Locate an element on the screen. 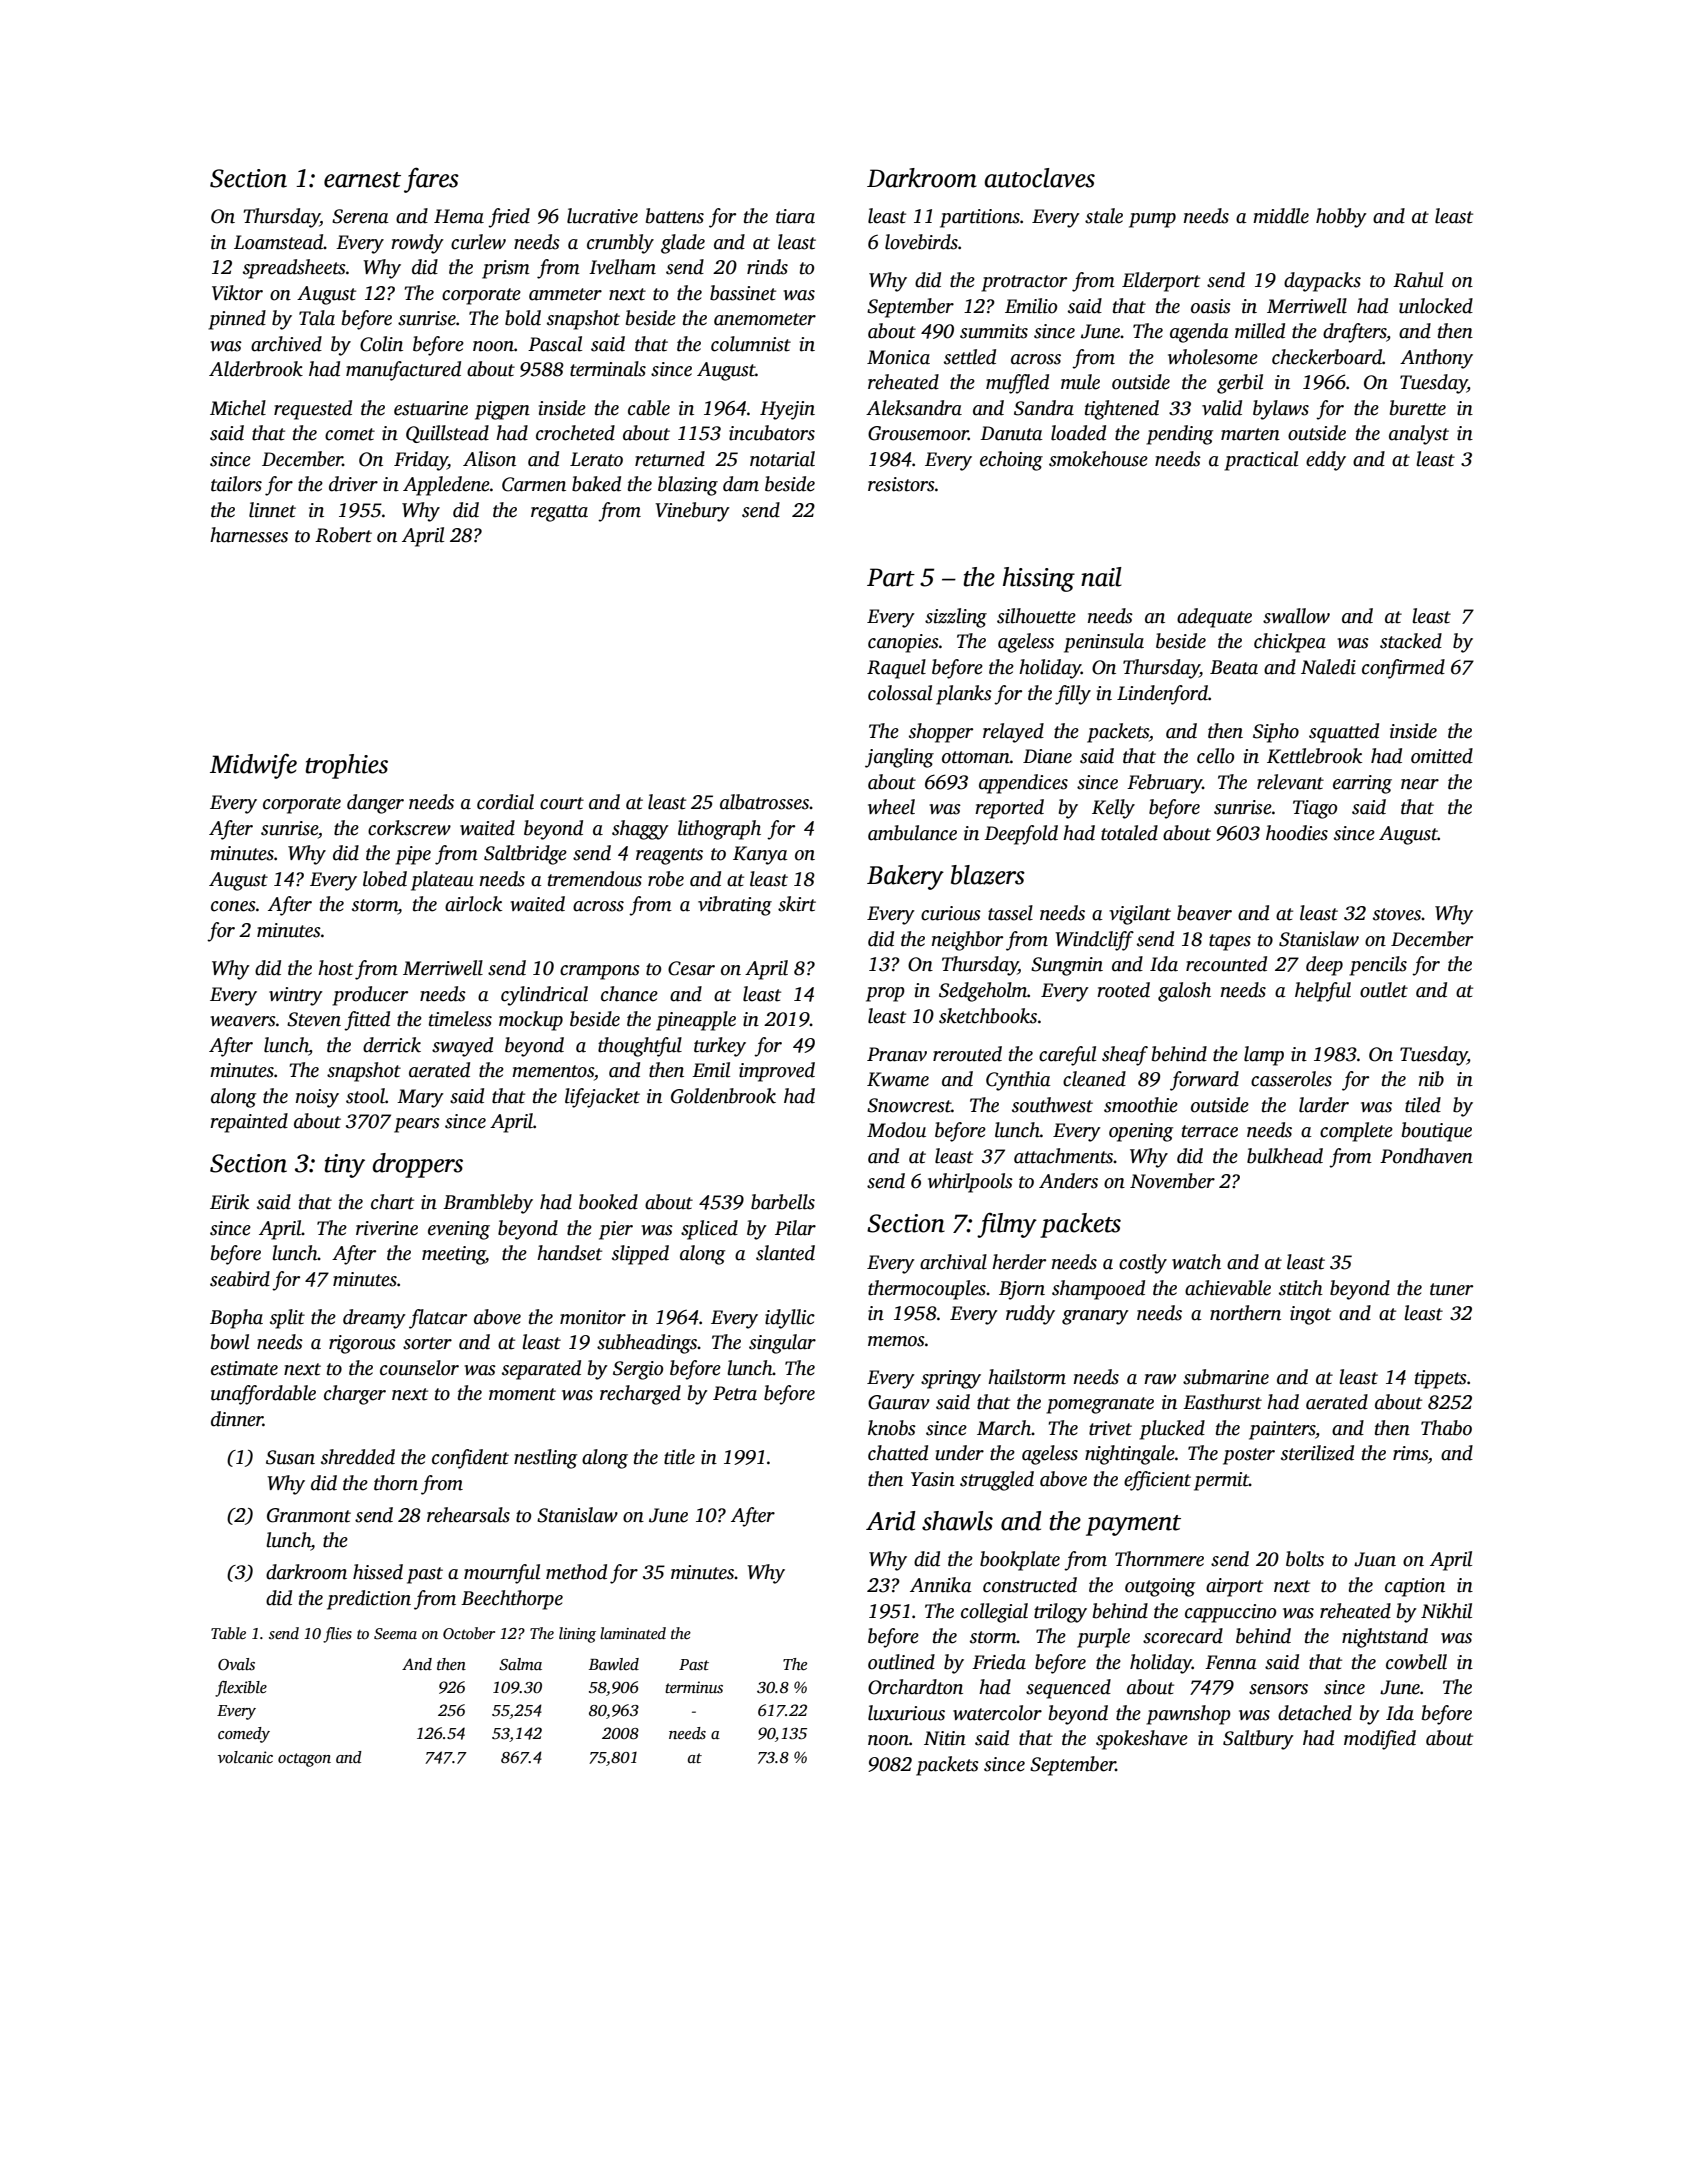  raw is located at coordinates (1160, 1379).
